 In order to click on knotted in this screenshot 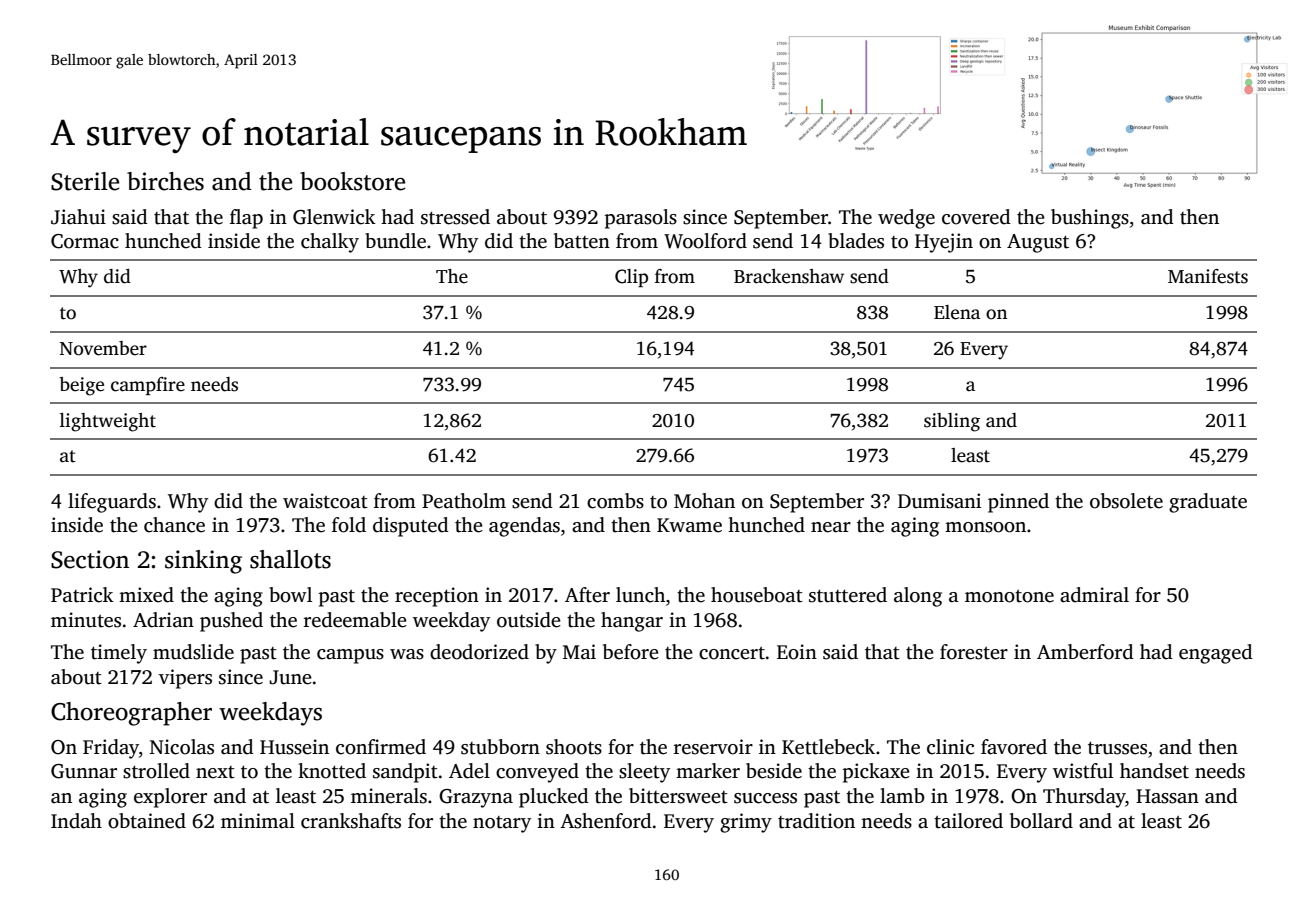, I will do `click(332, 771)`.
